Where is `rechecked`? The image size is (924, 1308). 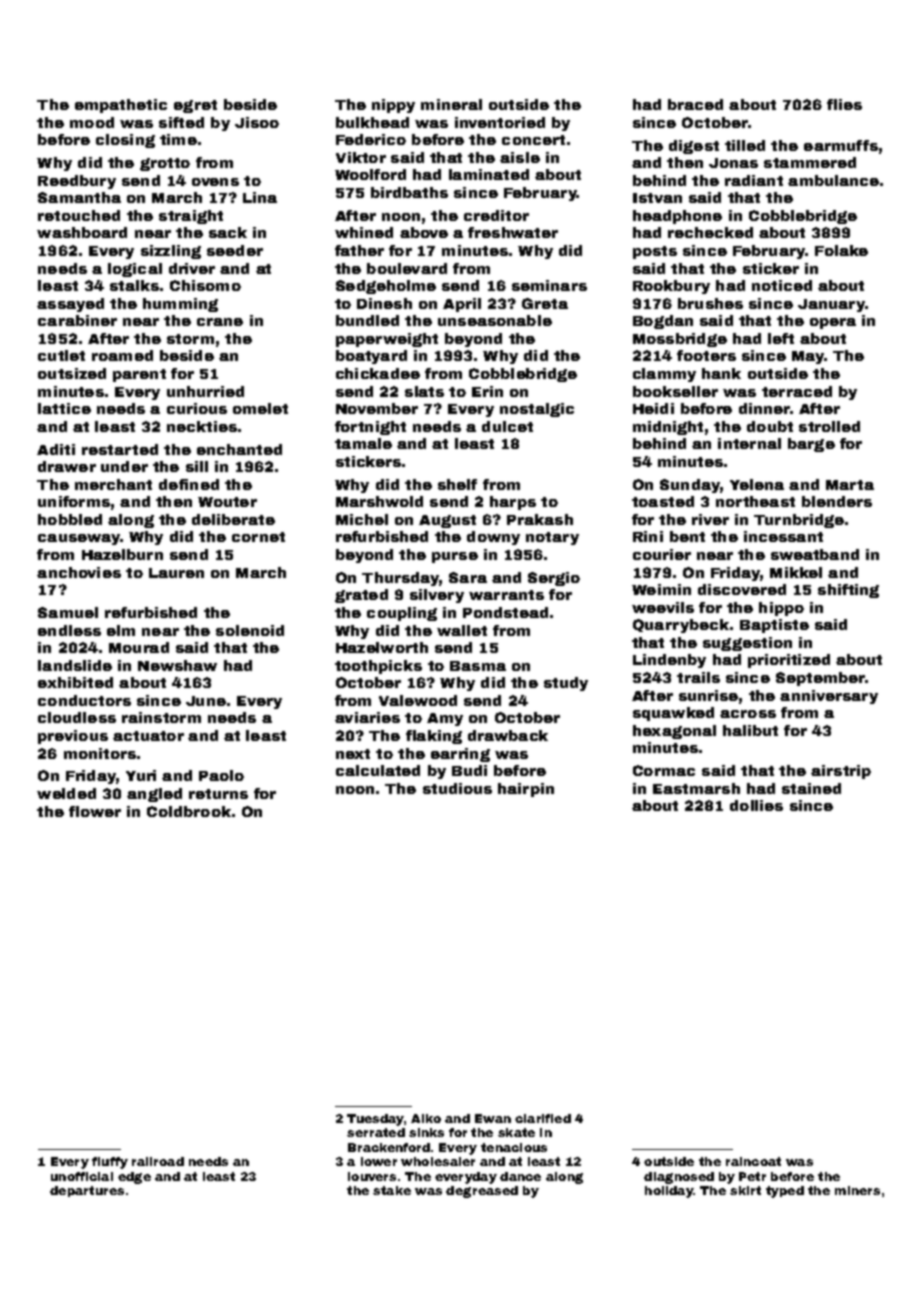 rechecked is located at coordinates (710, 232).
